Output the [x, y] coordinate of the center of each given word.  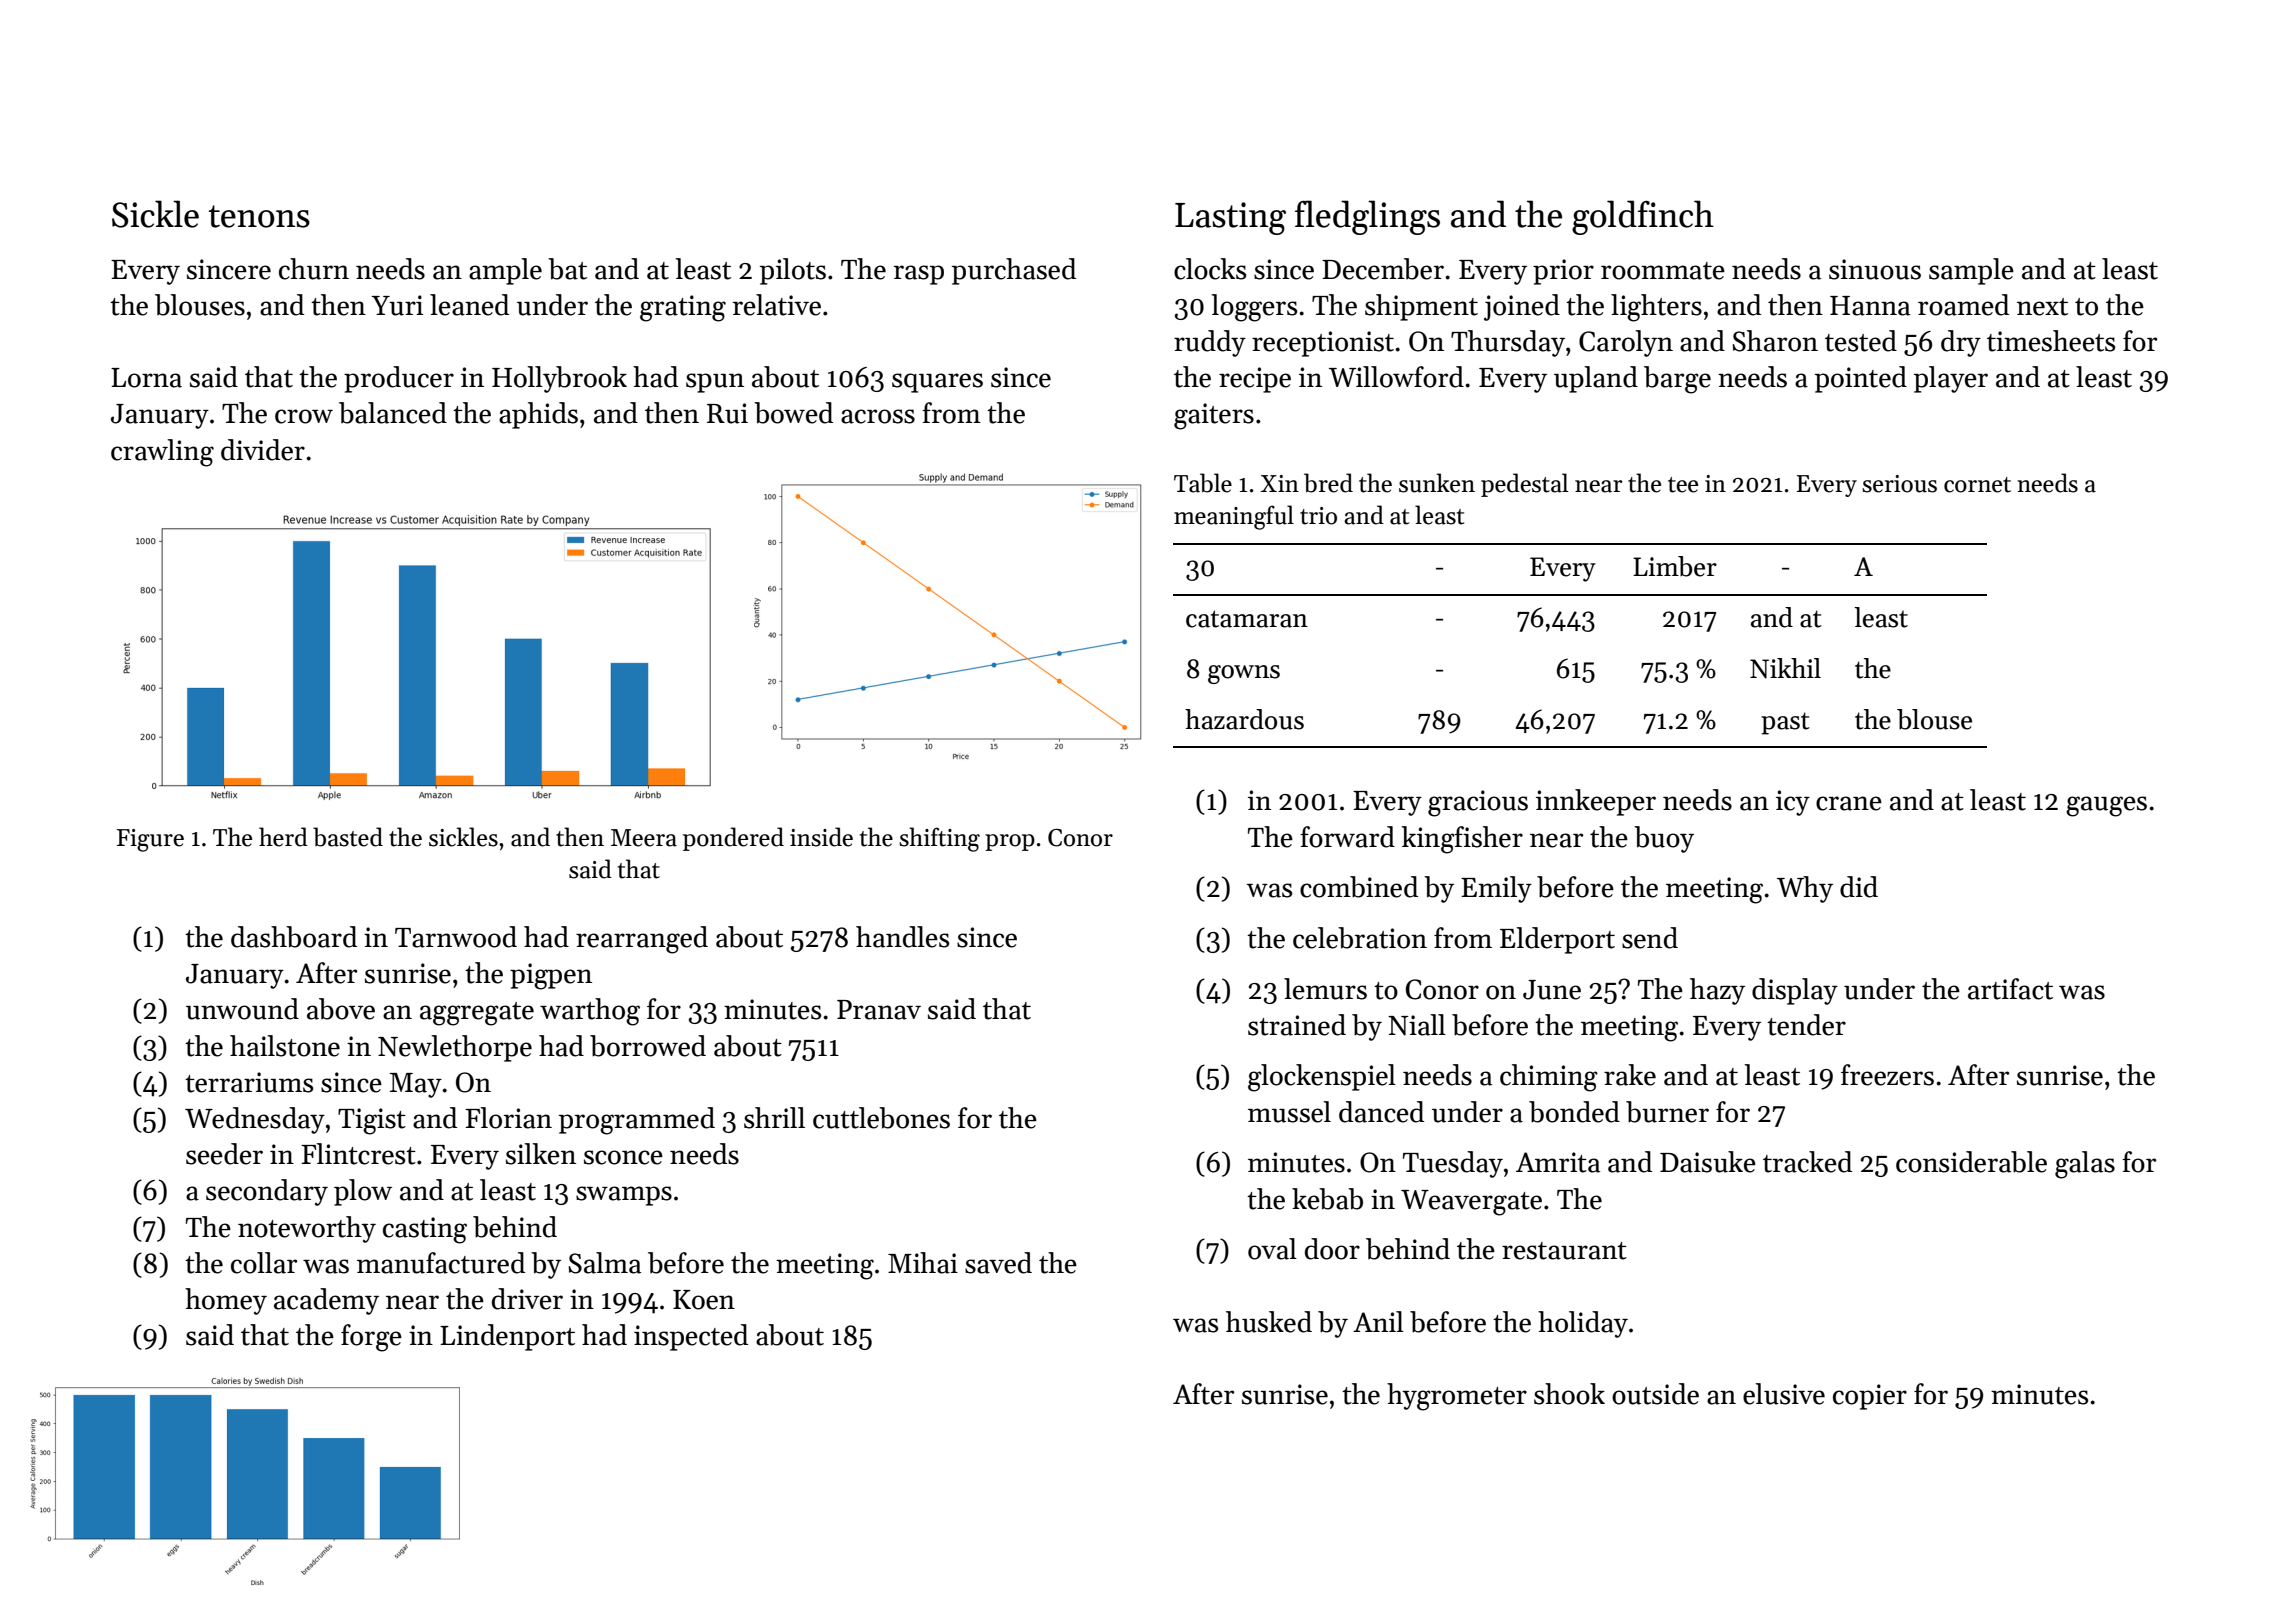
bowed [793, 413]
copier [1870, 1397]
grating [683, 308]
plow [363, 1192]
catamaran [1247, 619]
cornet [1977, 485]
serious [1899, 484]
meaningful [1234, 517]
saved [998, 1263]
